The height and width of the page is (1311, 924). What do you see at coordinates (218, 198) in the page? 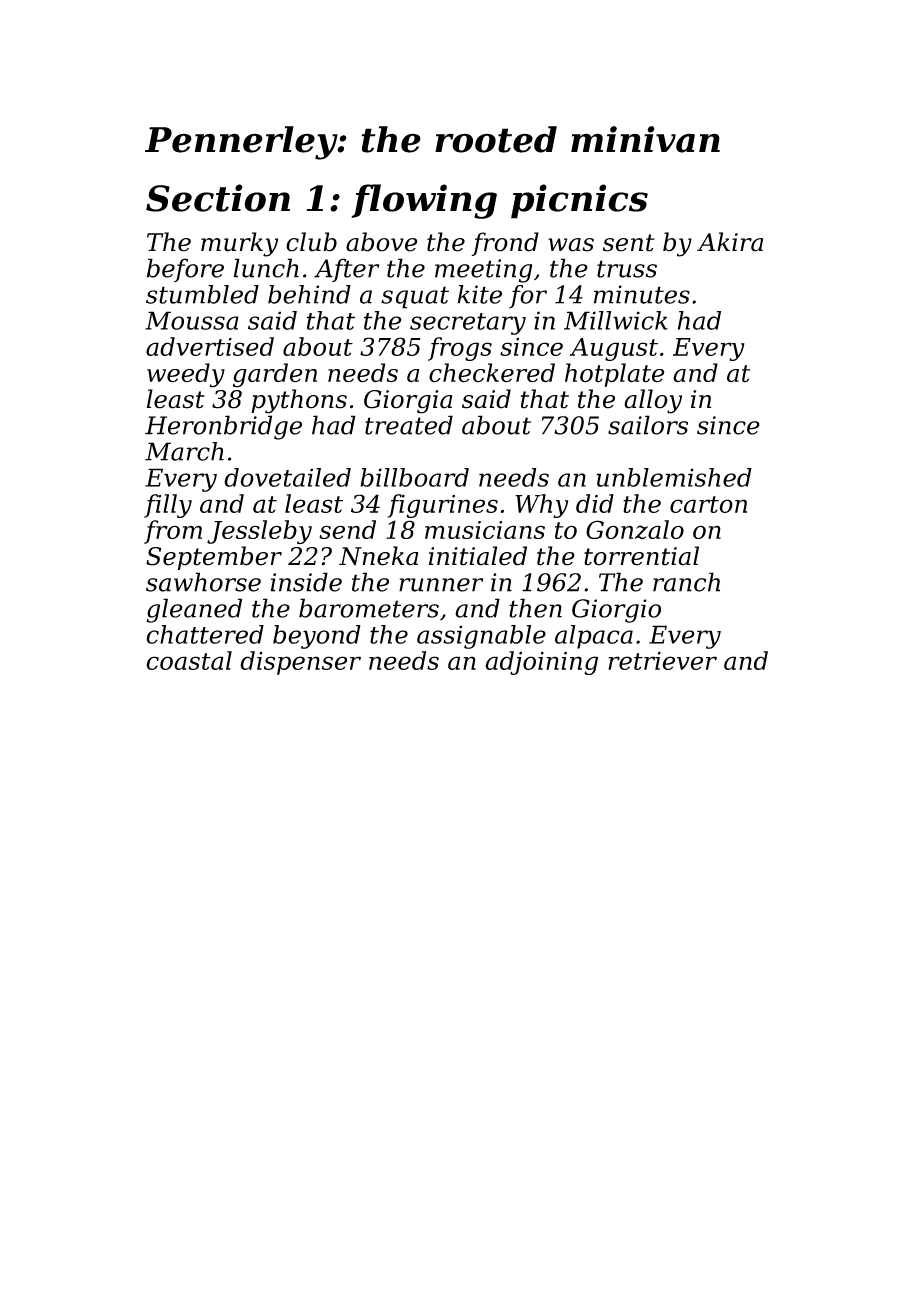
I see `Section` at bounding box center [218, 198].
